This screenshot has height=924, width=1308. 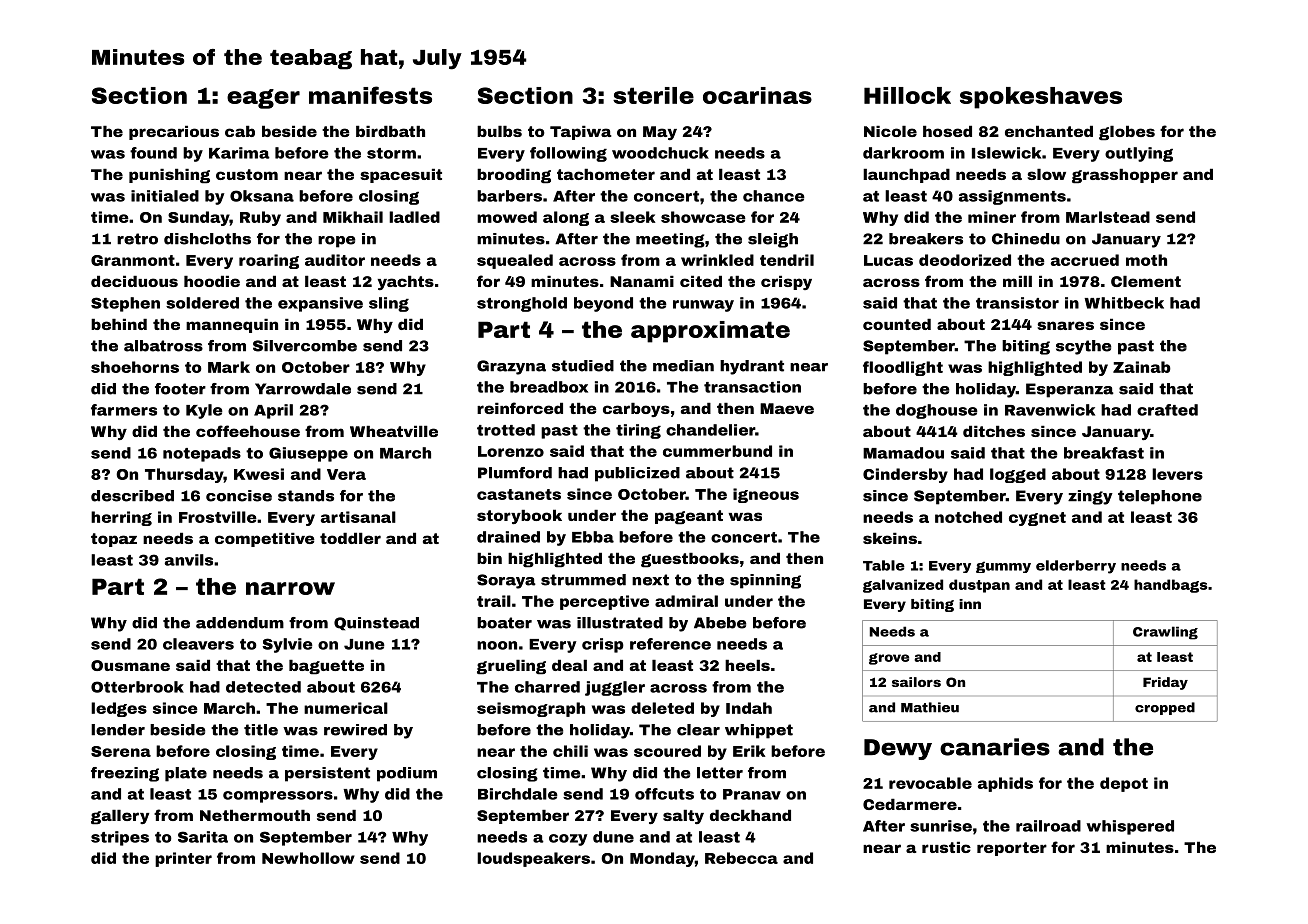 What do you see at coordinates (547, 687) in the screenshot?
I see `charred` at bounding box center [547, 687].
